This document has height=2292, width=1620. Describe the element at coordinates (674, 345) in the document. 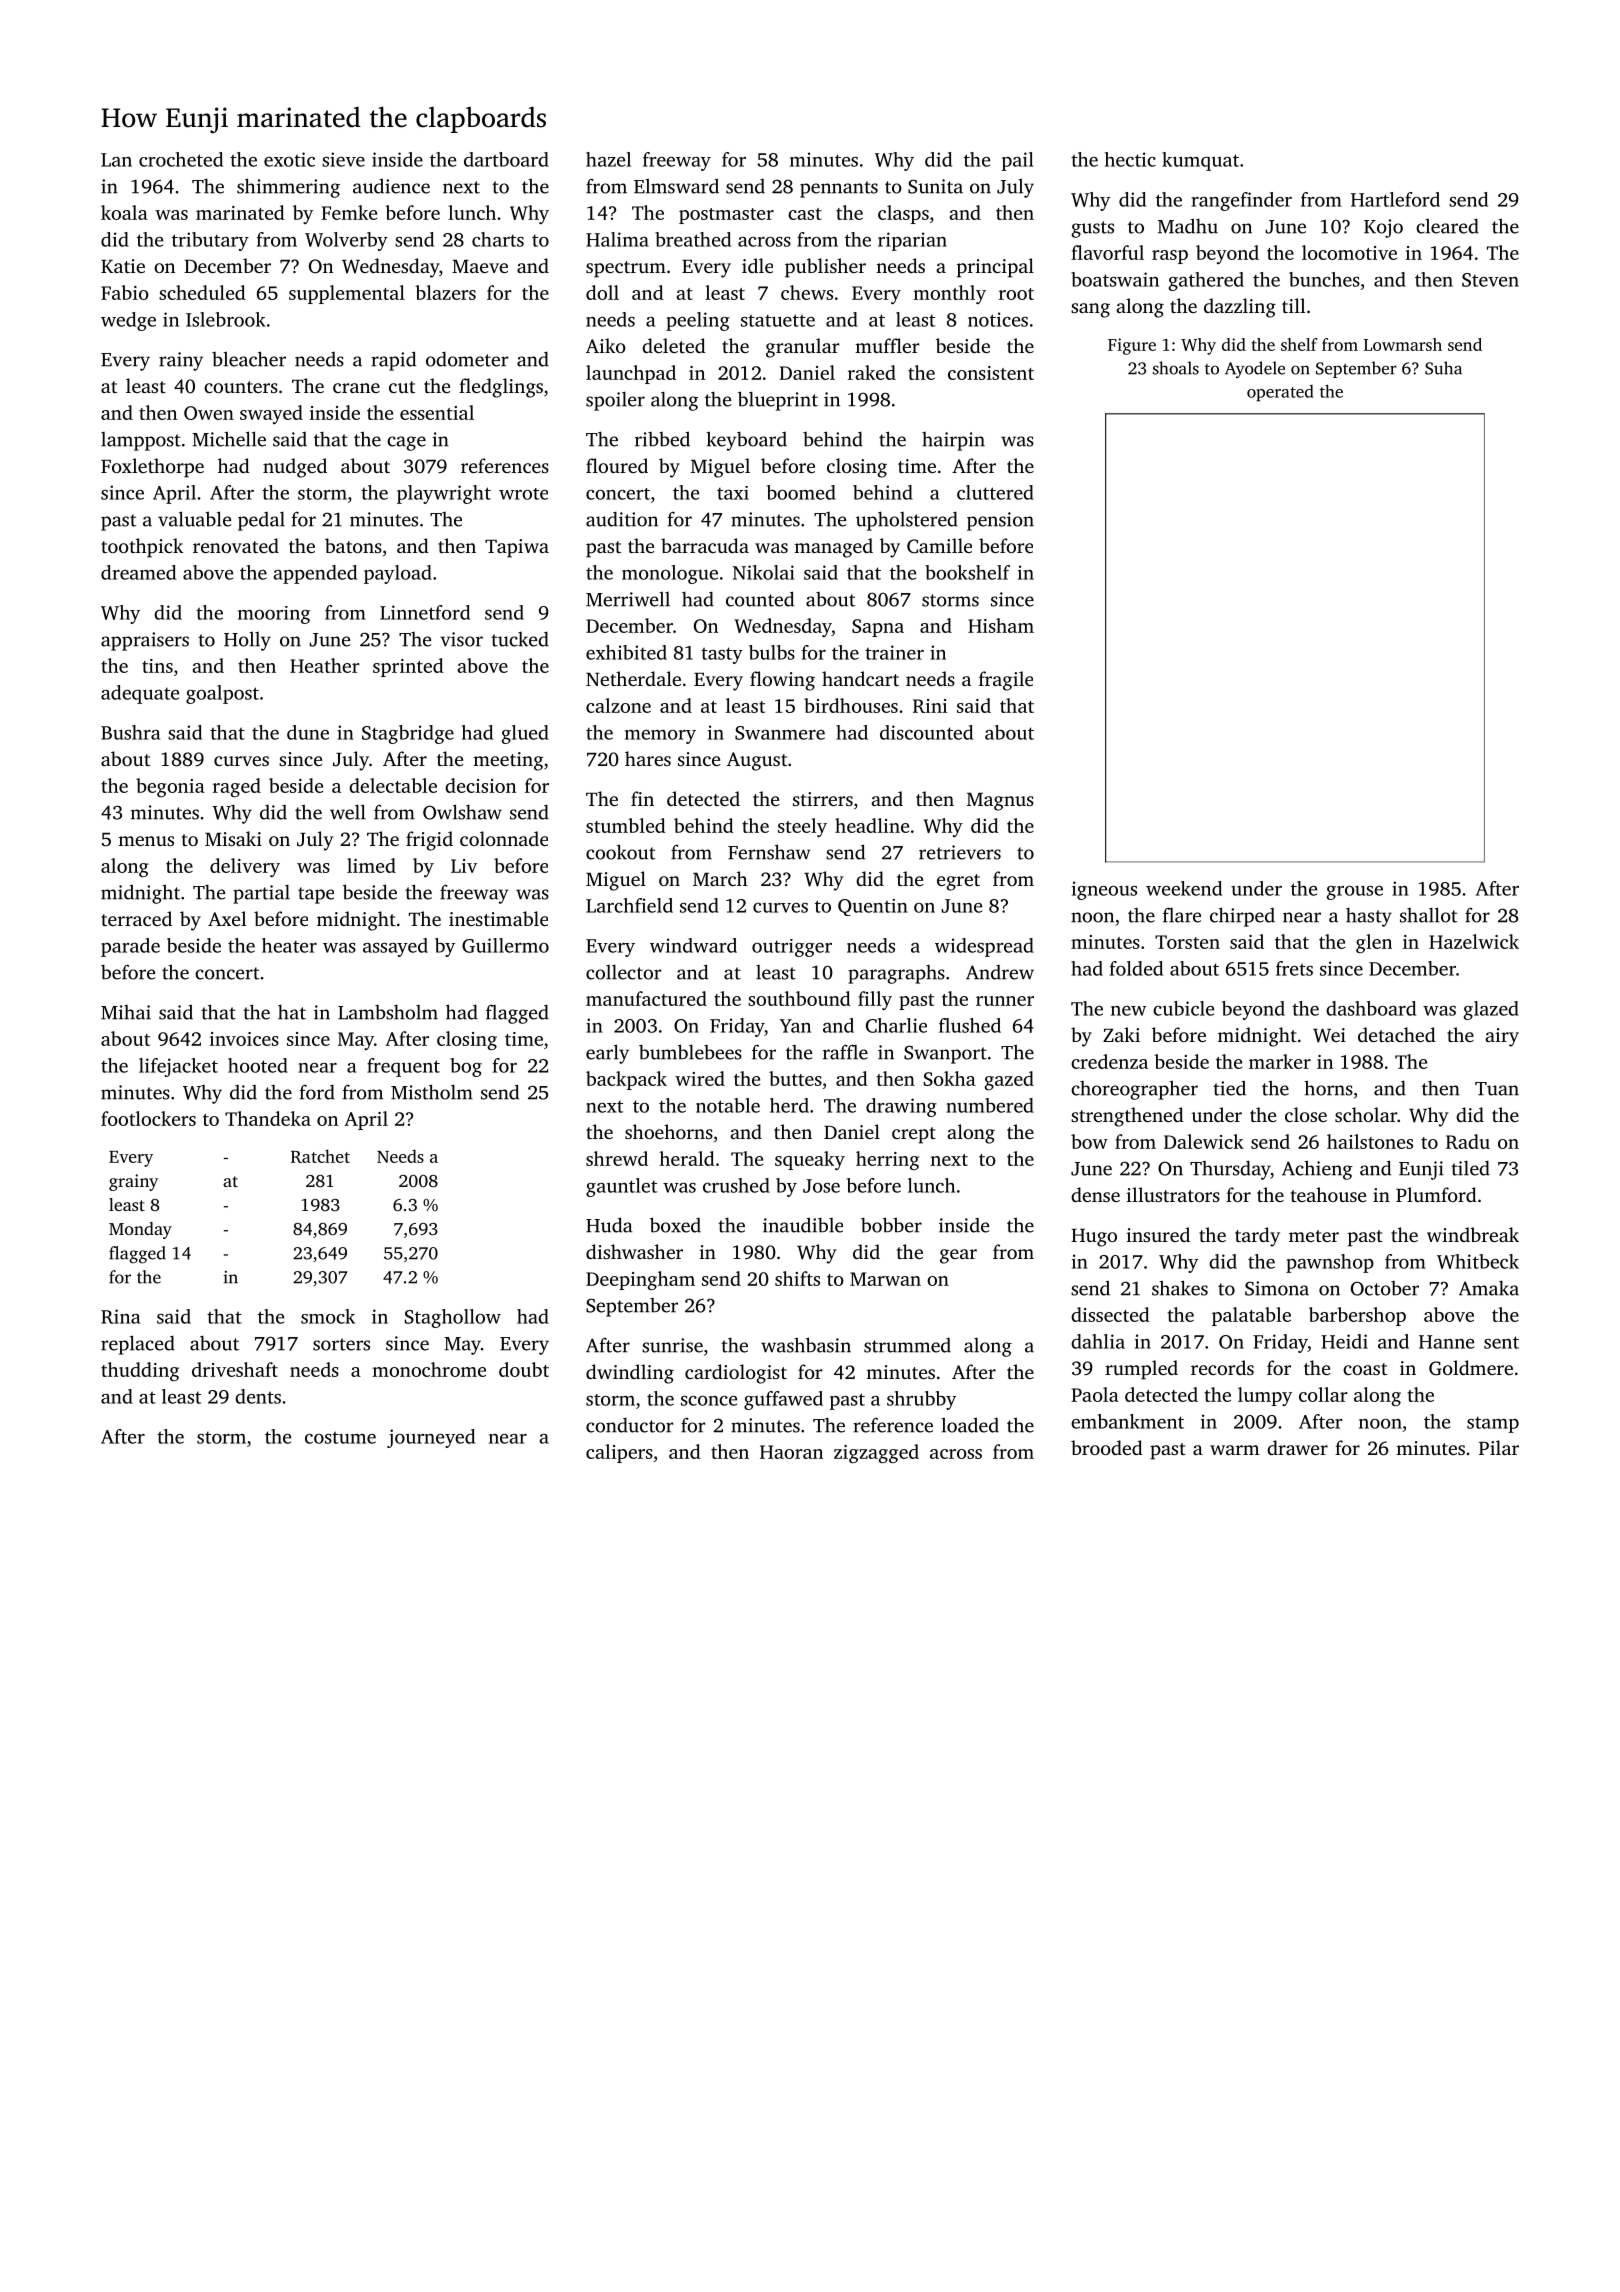

I see `deleted` at that location.
